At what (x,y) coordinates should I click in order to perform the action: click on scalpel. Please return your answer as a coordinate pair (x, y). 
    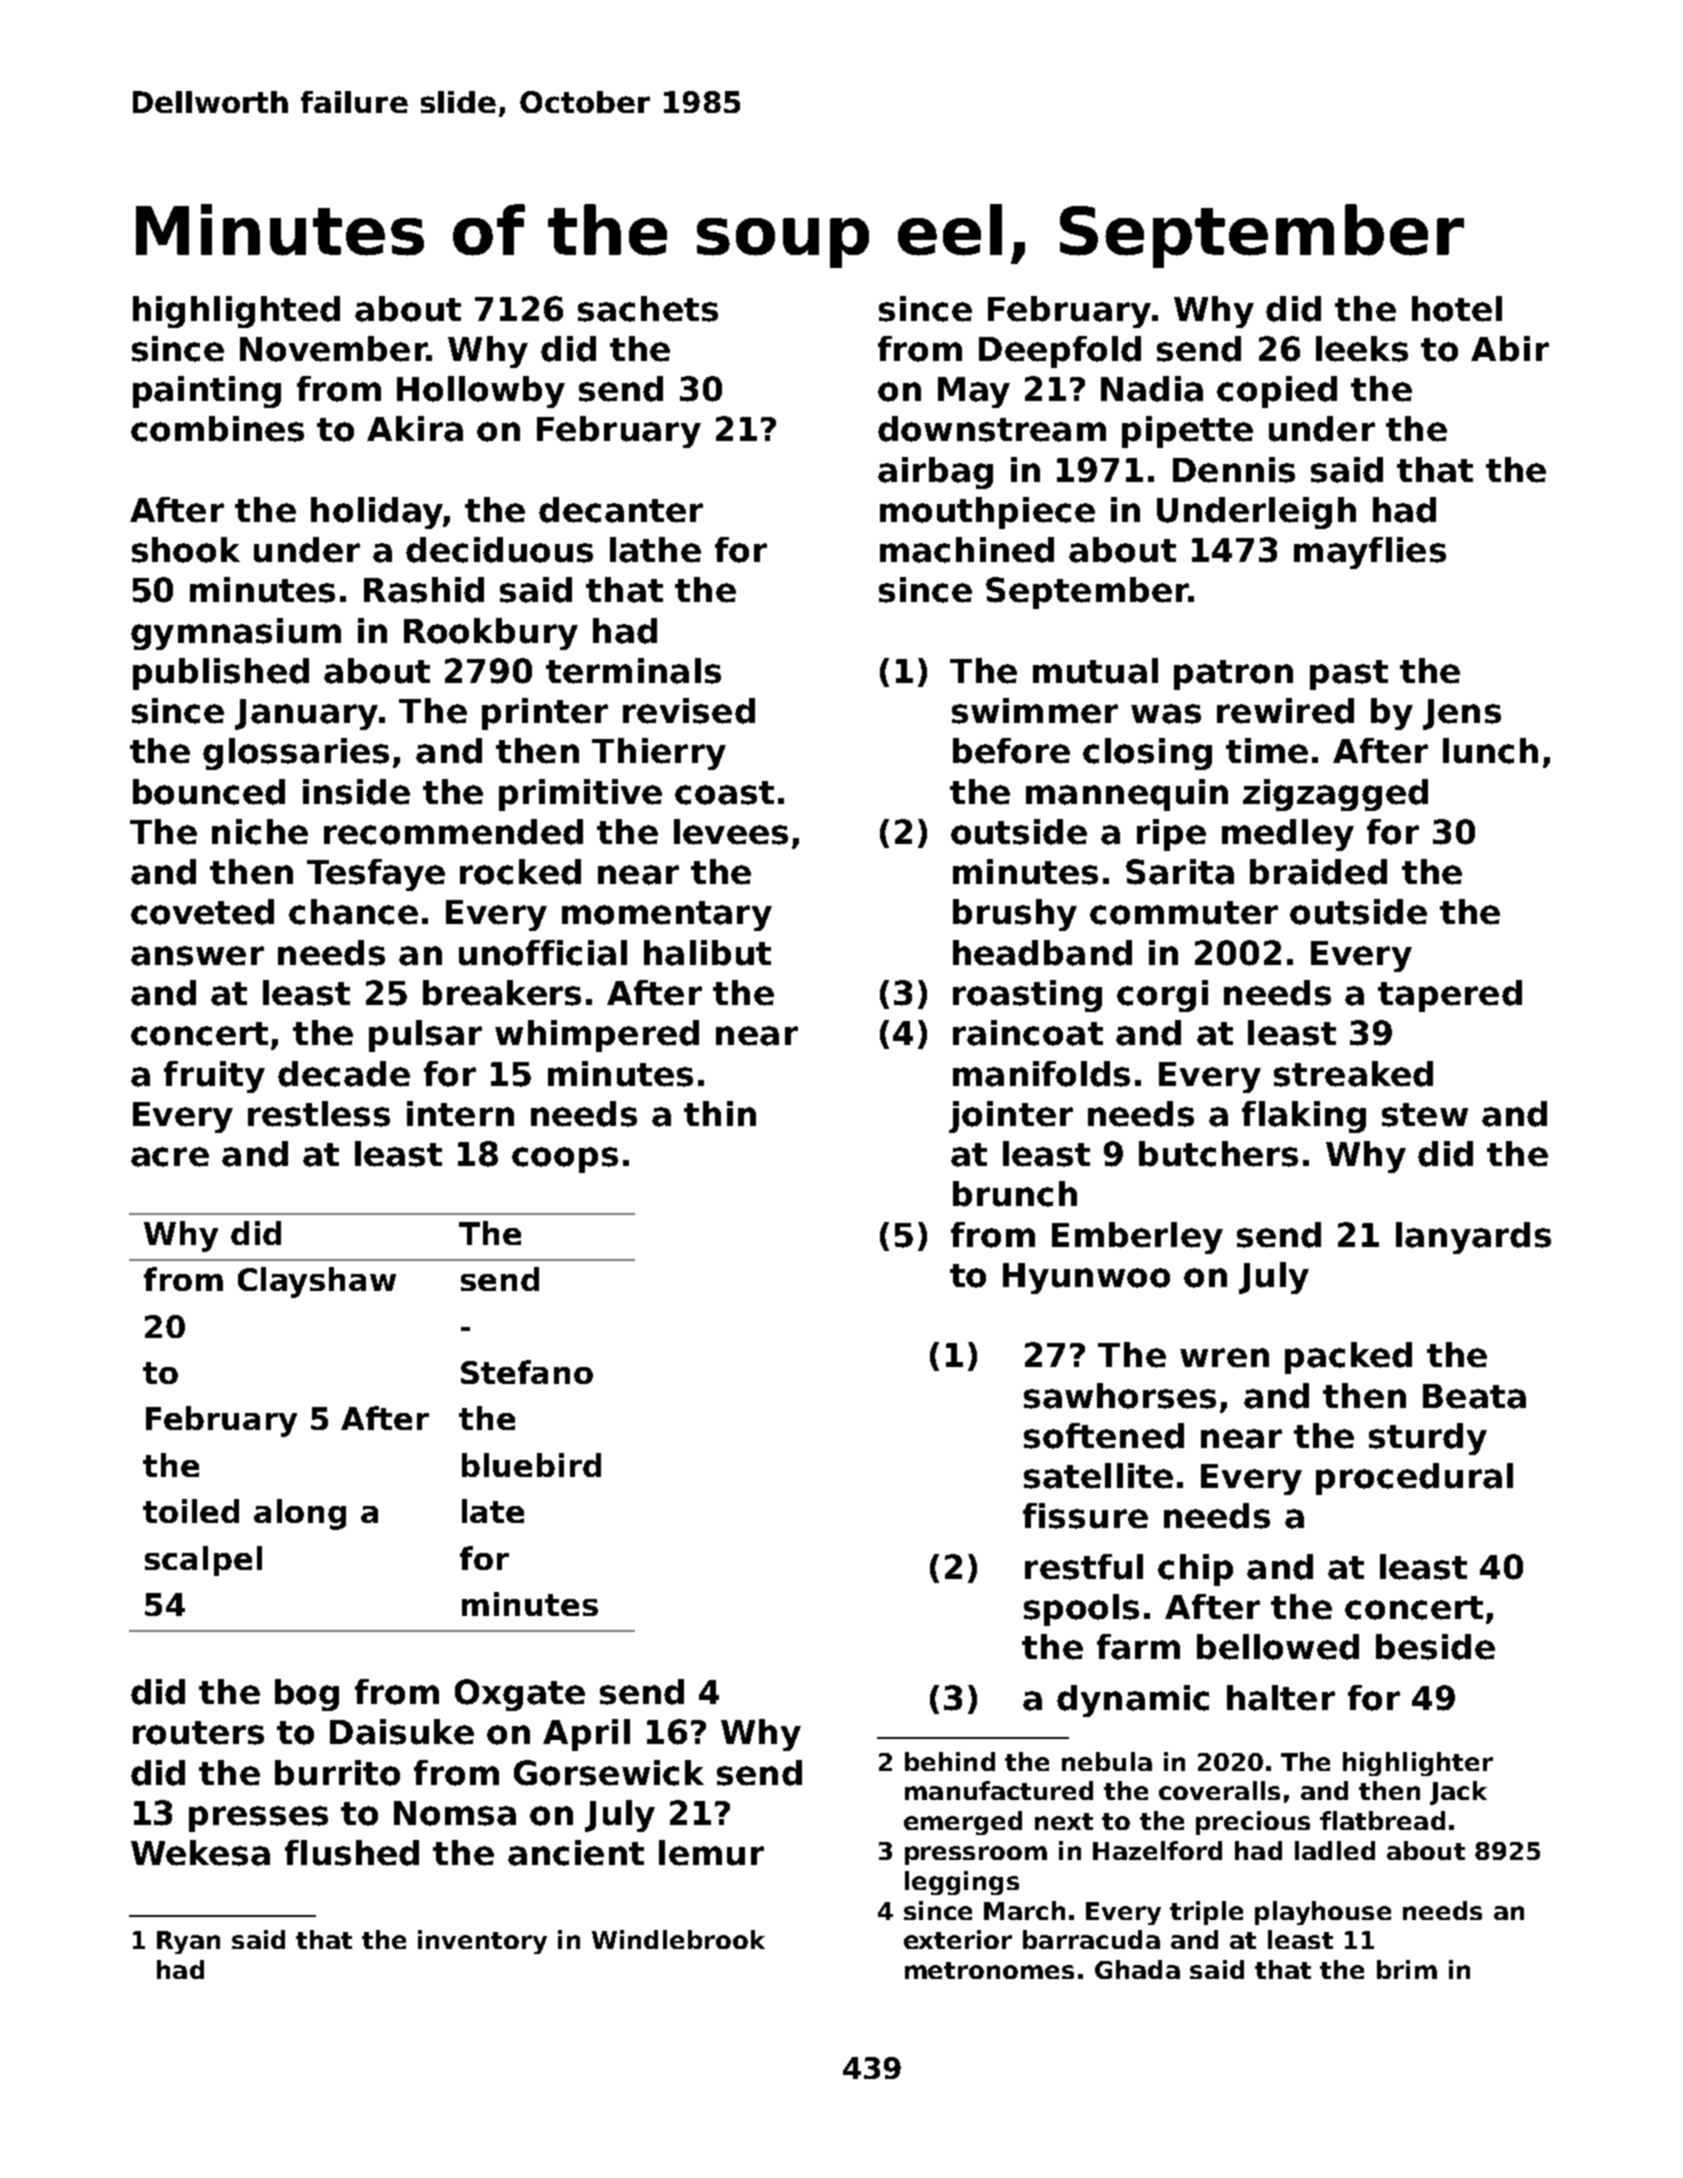
    Looking at the image, I should click on (203, 1561).
